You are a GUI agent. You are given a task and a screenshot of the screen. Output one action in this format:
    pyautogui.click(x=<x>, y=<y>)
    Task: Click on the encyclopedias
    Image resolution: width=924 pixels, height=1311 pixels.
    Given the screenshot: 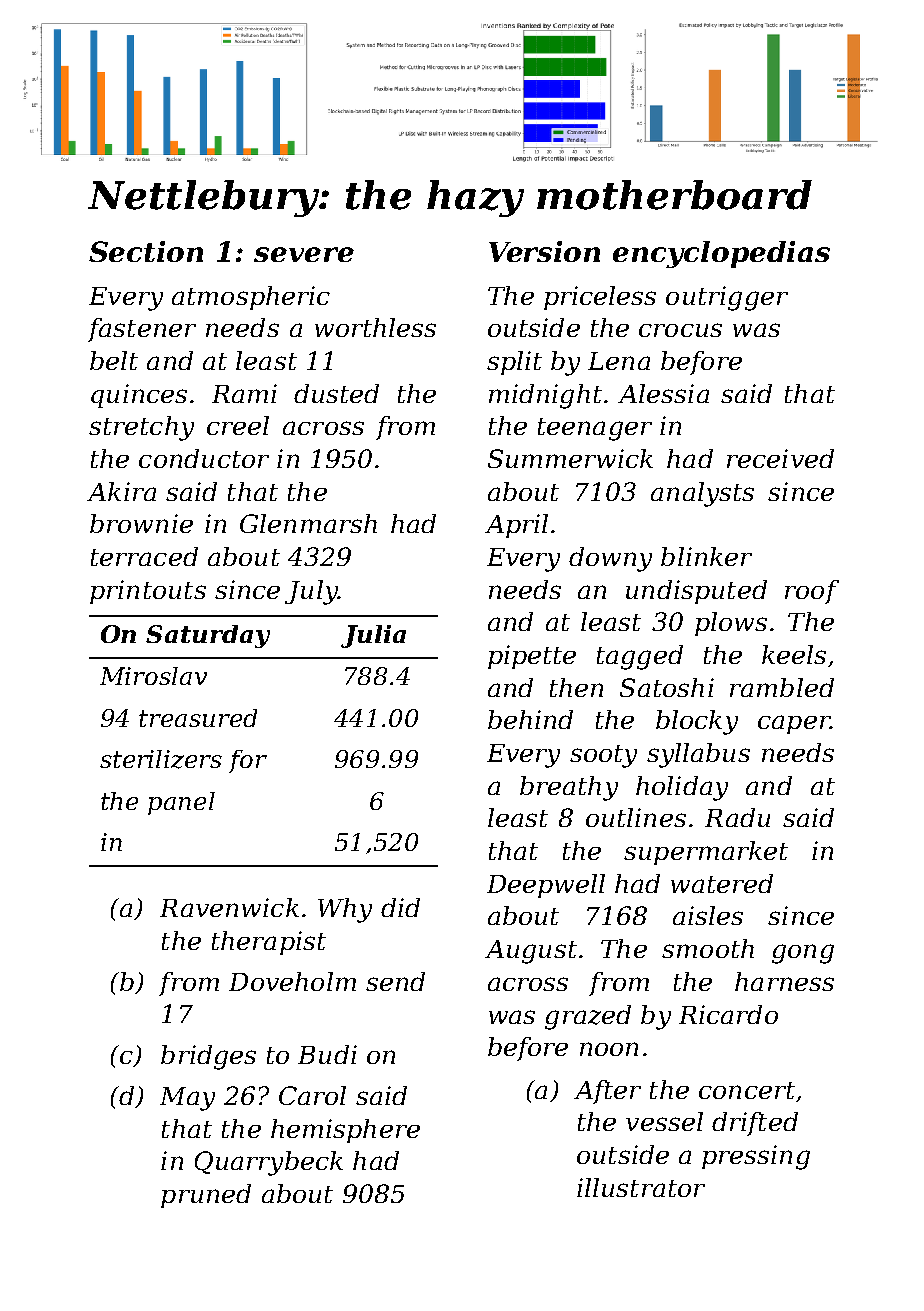 What is the action you would take?
    pyautogui.click(x=721, y=254)
